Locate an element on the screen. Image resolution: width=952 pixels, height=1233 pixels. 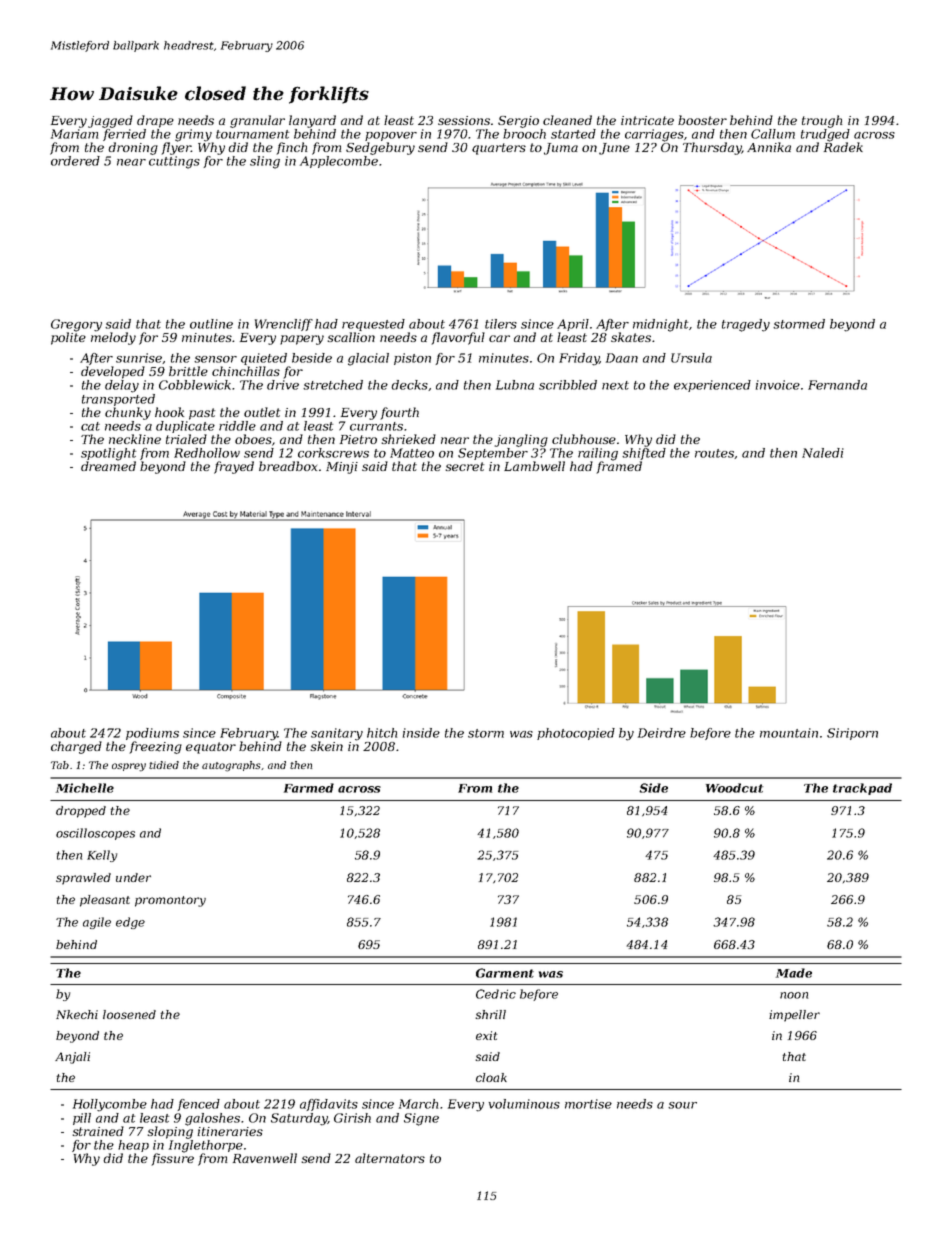
photocopied is located at coordinates (576, 734).
